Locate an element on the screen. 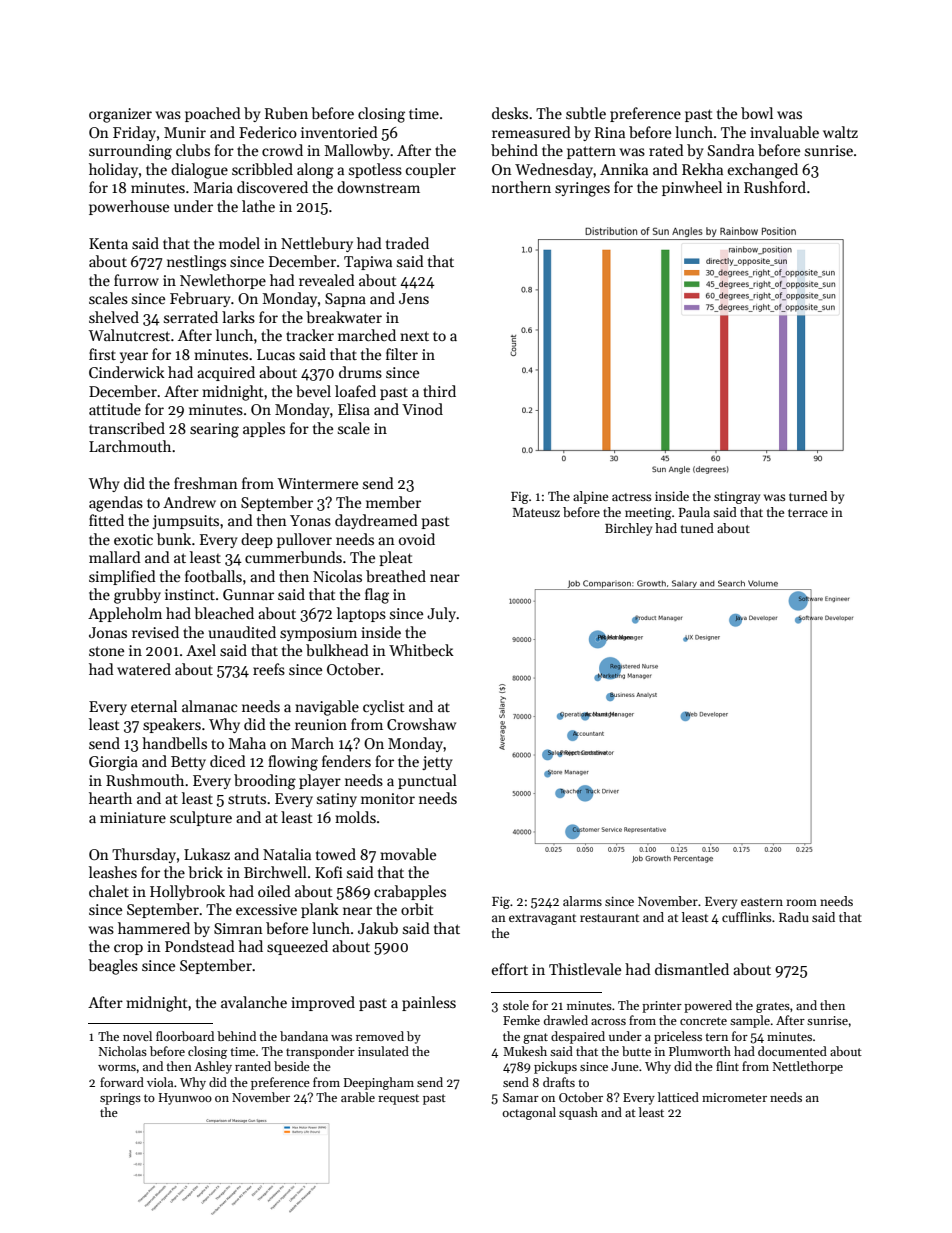 This screenshot has height=1233, width=952. waltz is located at coordinates (840, 132).
